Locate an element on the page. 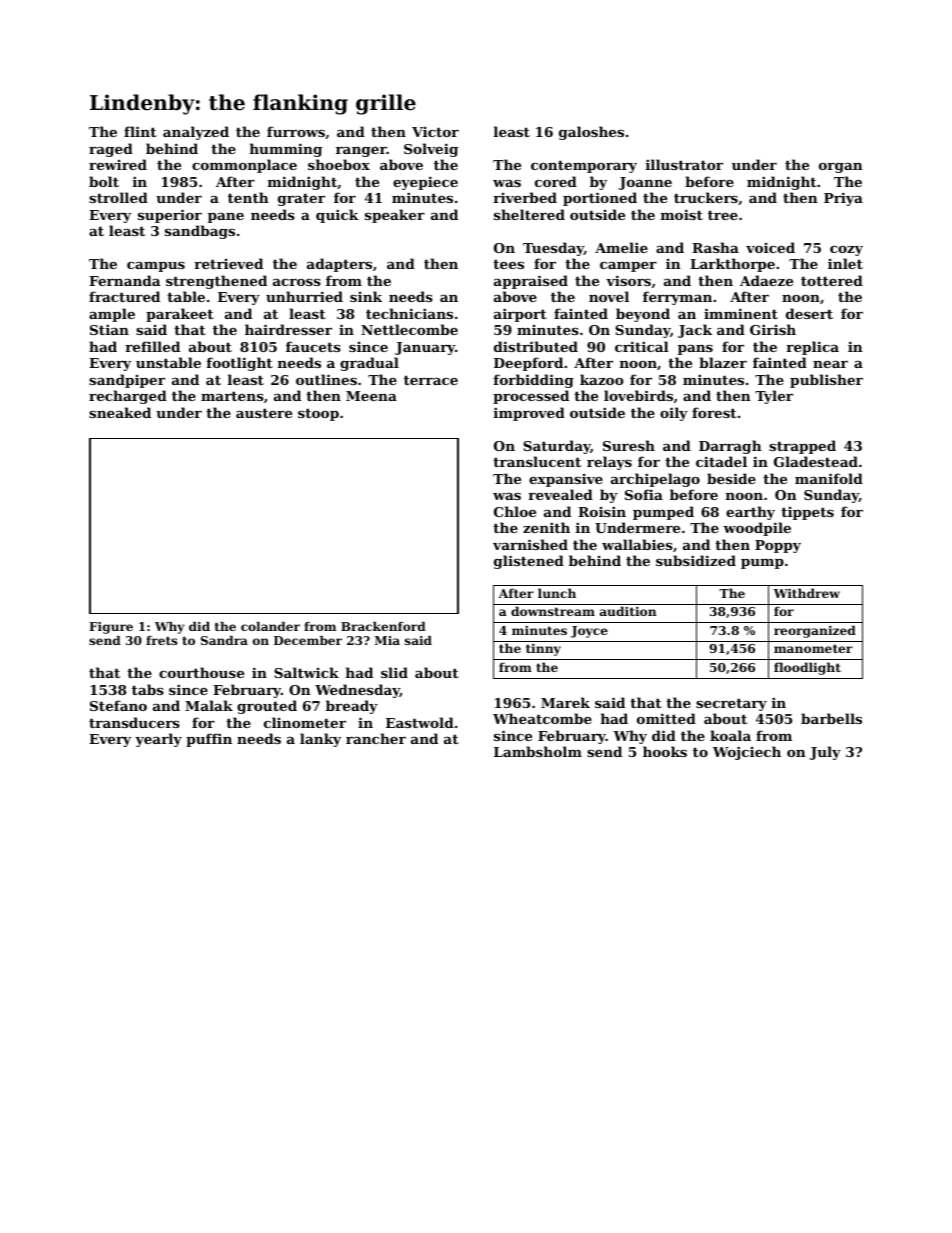 The image size is (952, 1233). revealed is located at coordinates (560, 494).
